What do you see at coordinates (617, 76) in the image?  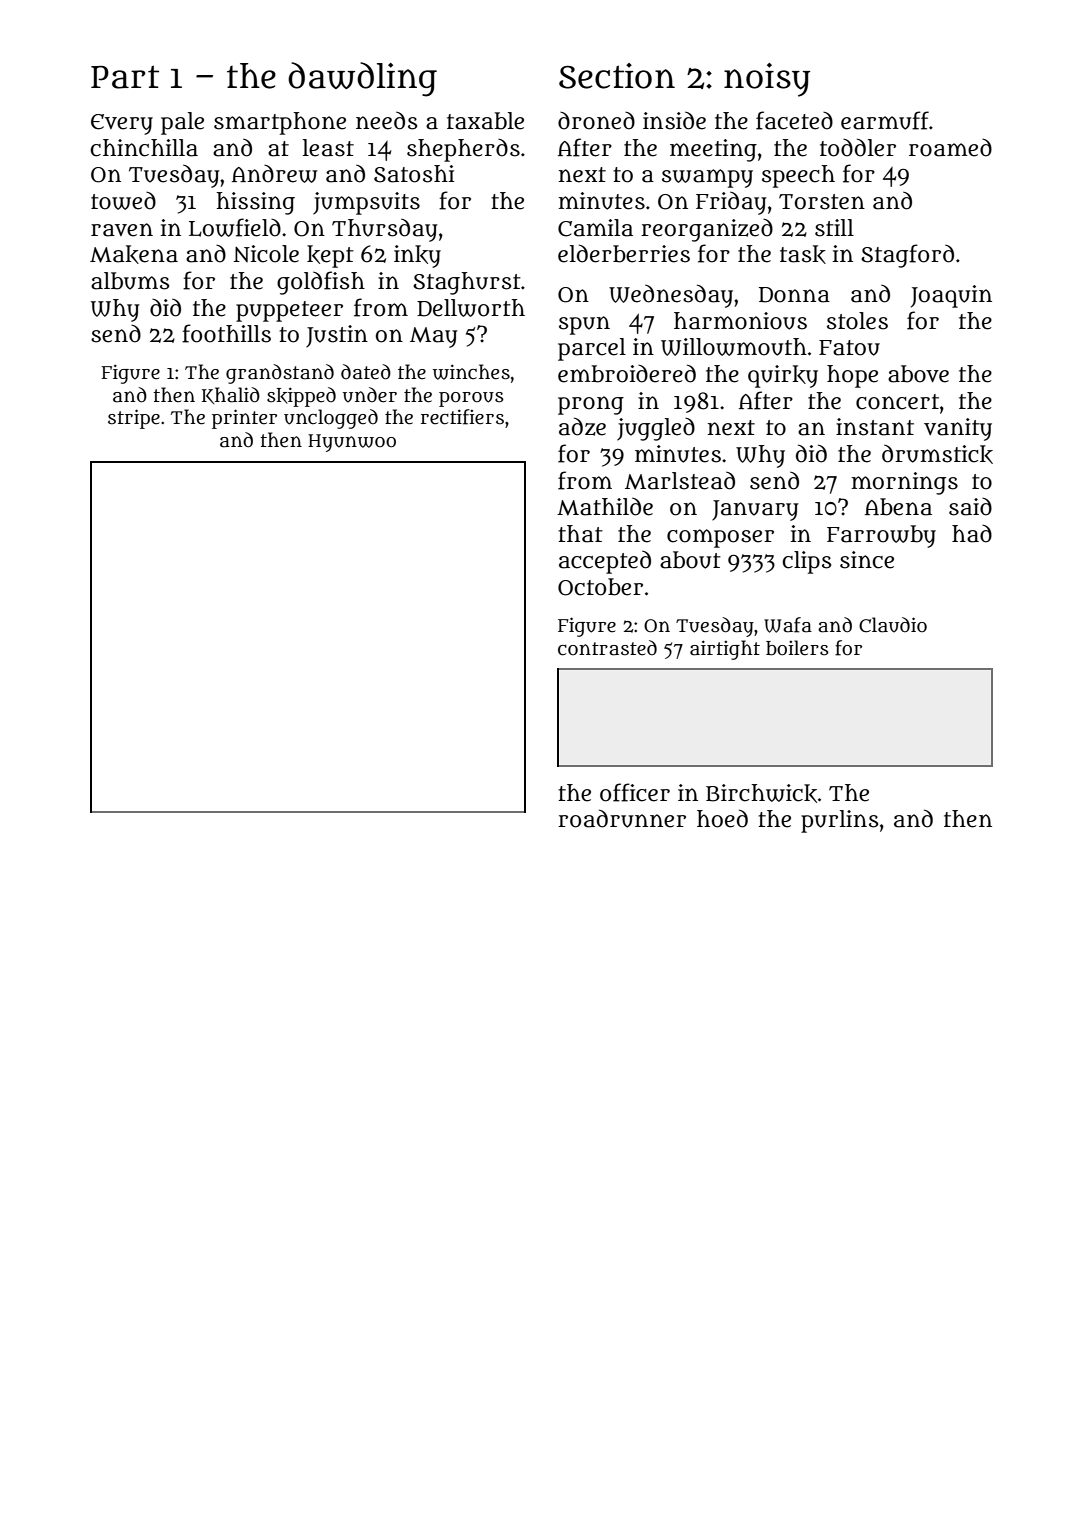 I see `Section` at bounding box center [617, 76].
